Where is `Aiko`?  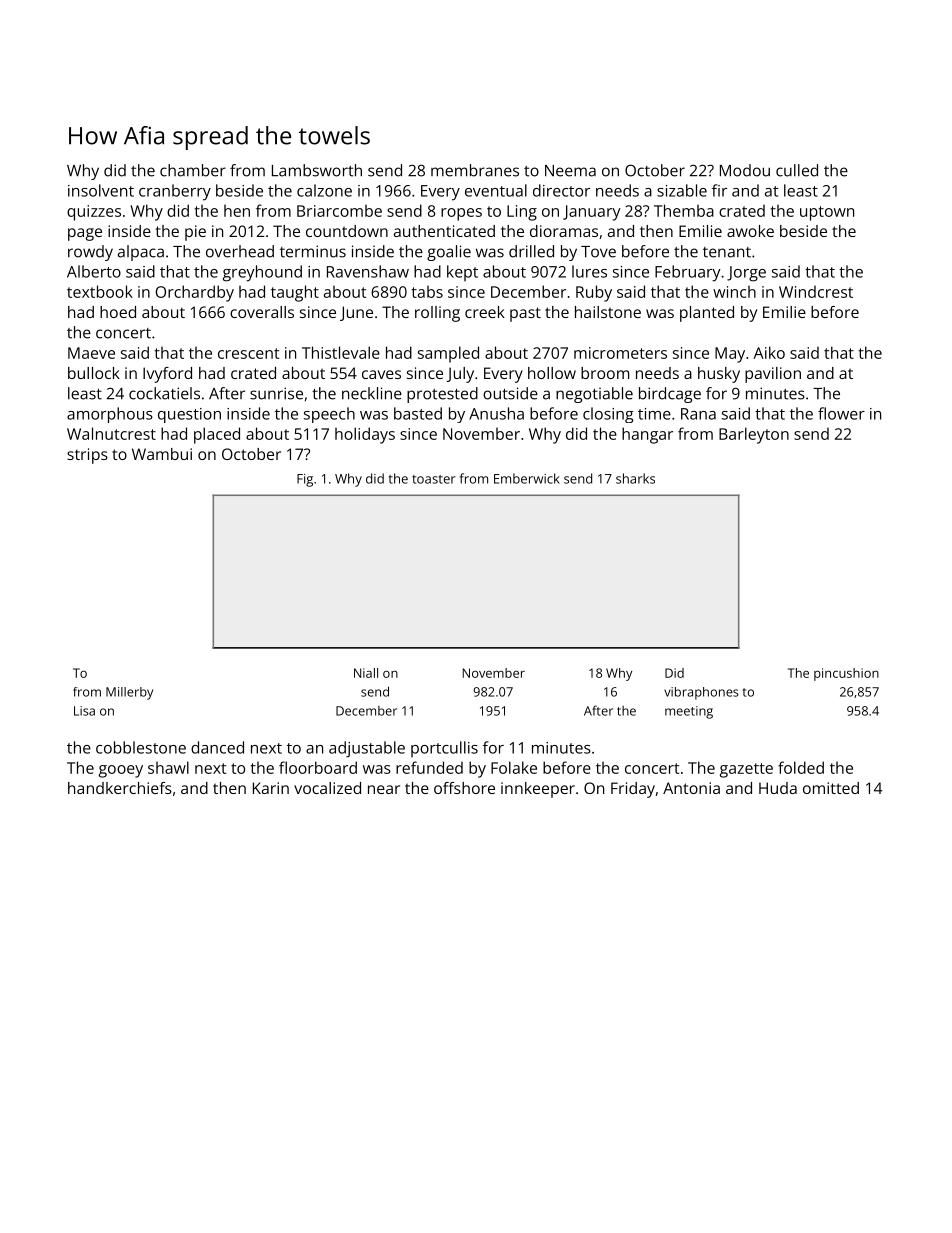
Aiko is located at coordinates (769, 352).
